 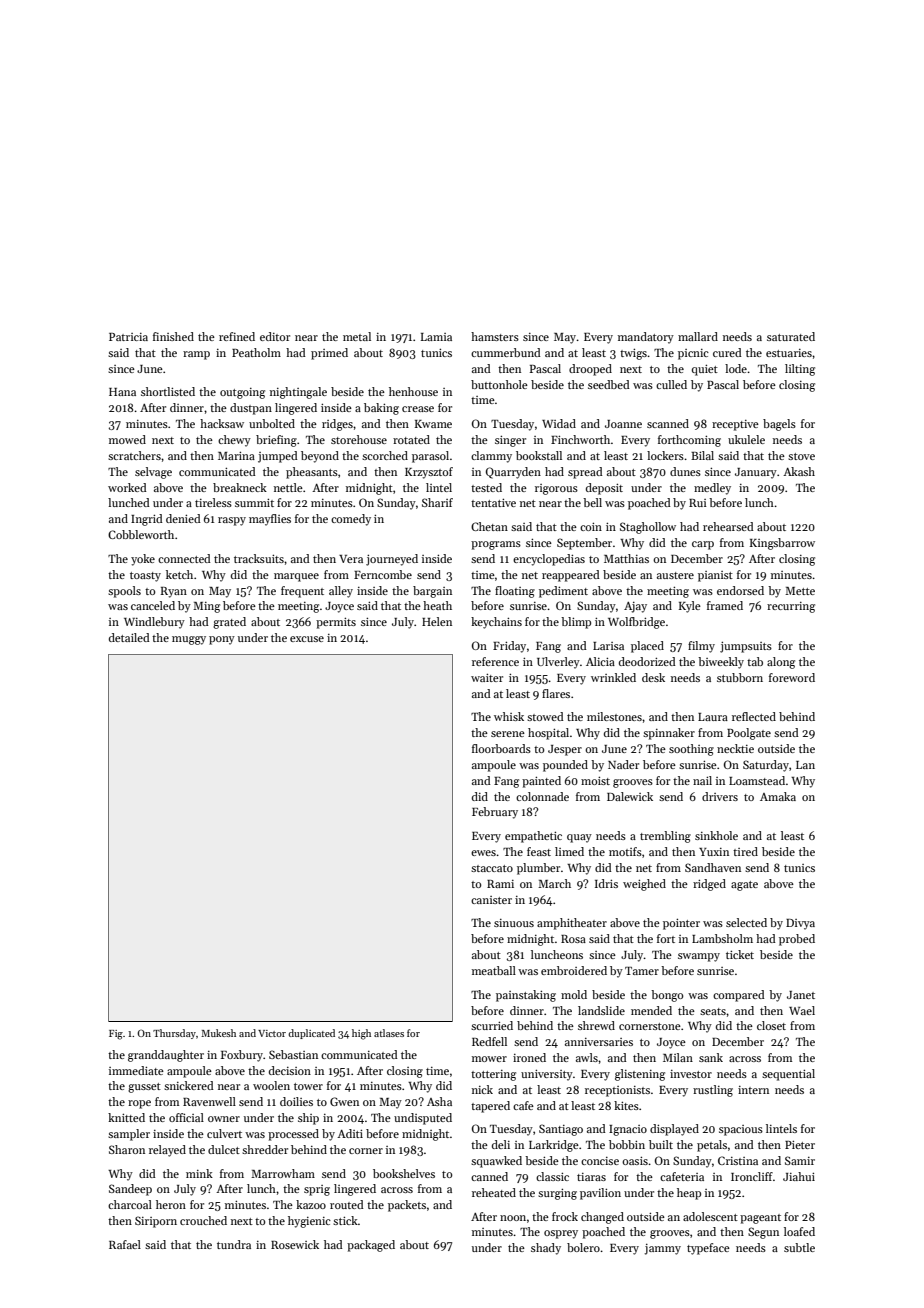 What do you see at coordinates (799, 471) in the page?
I see `Akash` at bounding box center [799, 471].
